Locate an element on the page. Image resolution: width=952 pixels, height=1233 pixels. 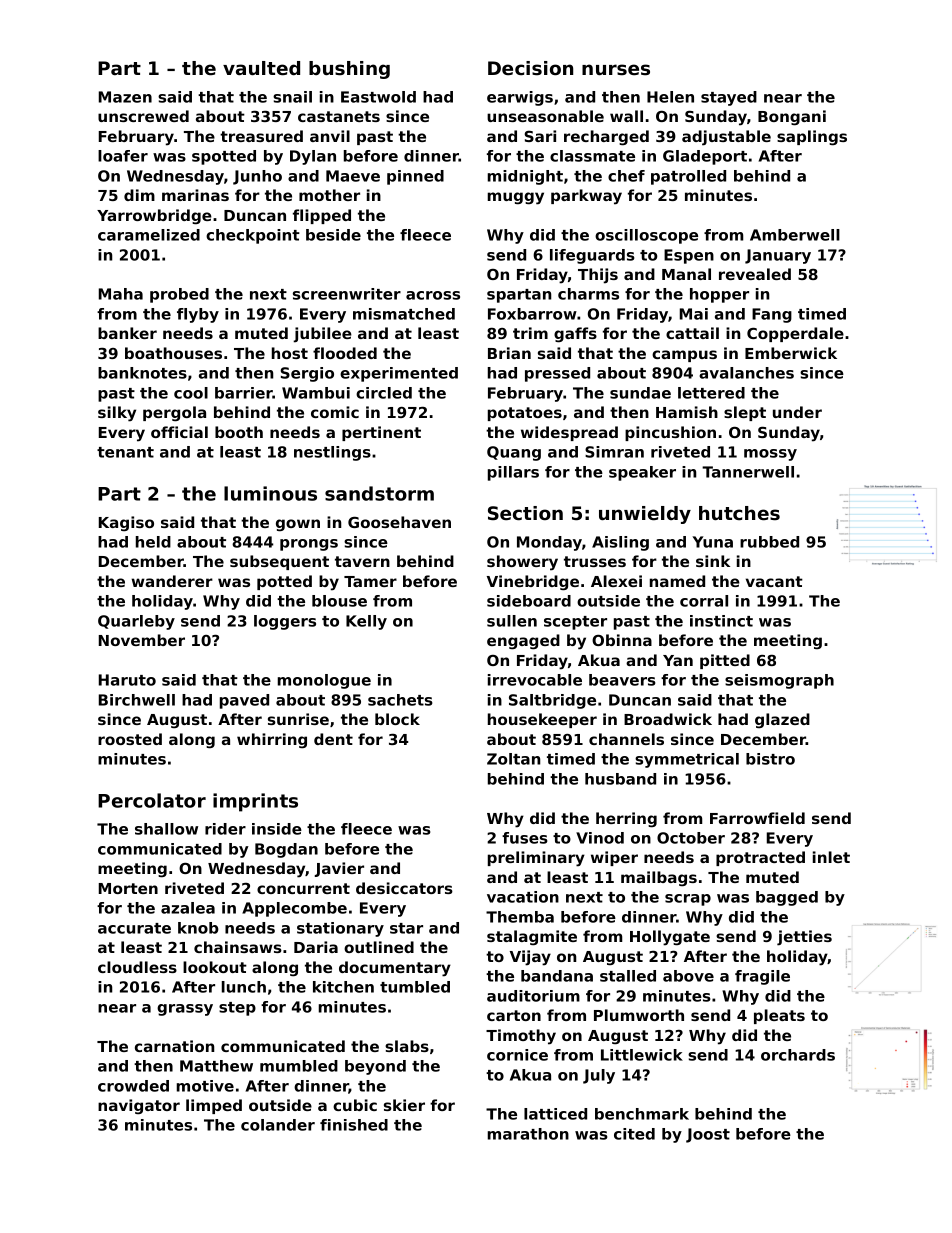
fuses is located at coordinates (525, 838).
